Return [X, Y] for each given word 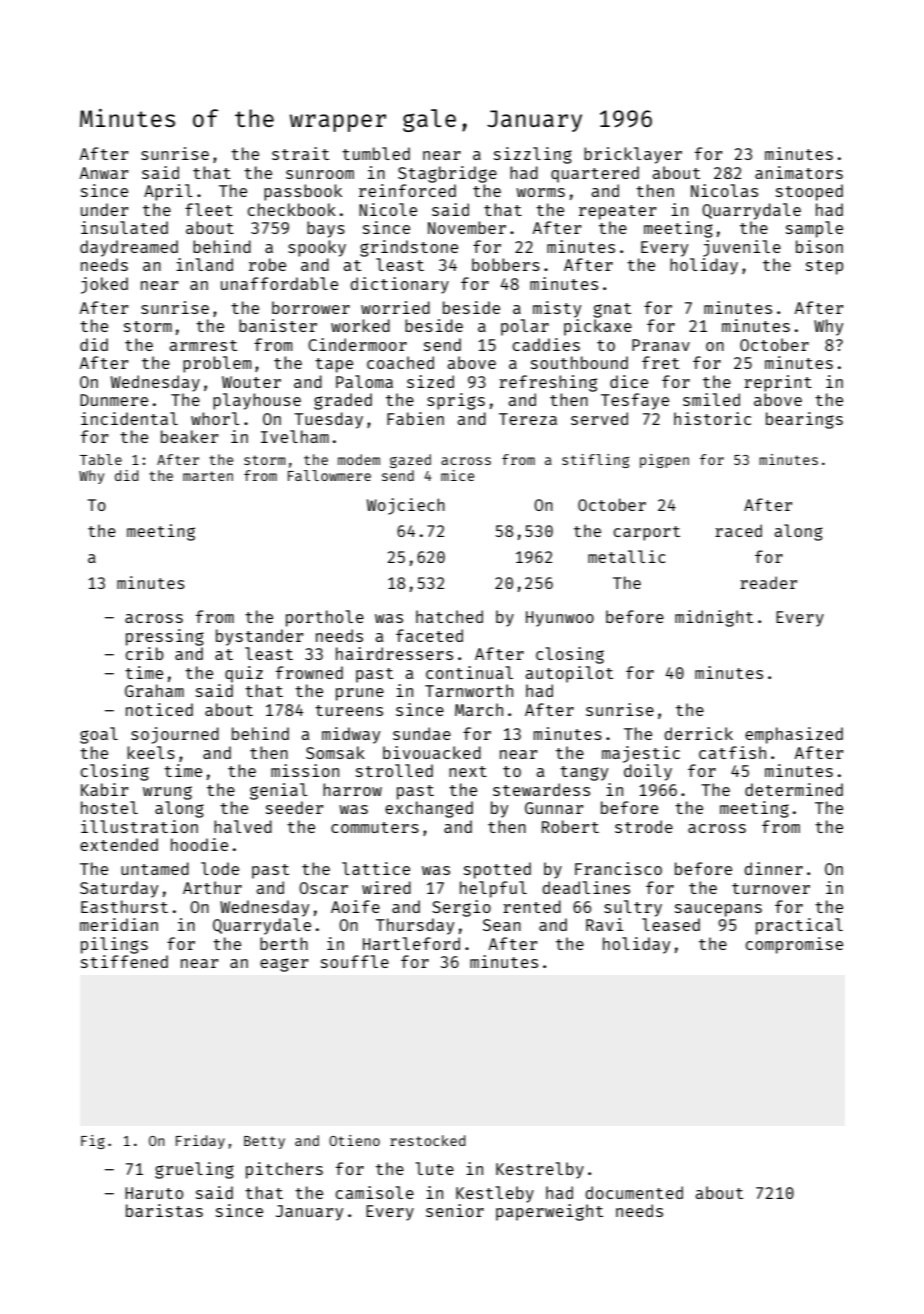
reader [768, 582]
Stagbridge [447, 174]
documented [634, 1192]
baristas [164, 1210]
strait [300, 153]
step [824, 267]
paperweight [549, 1212]
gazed [410, 461]
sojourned [175, 735]
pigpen [664, 461]
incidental [129, 418]
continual [469, 672]
